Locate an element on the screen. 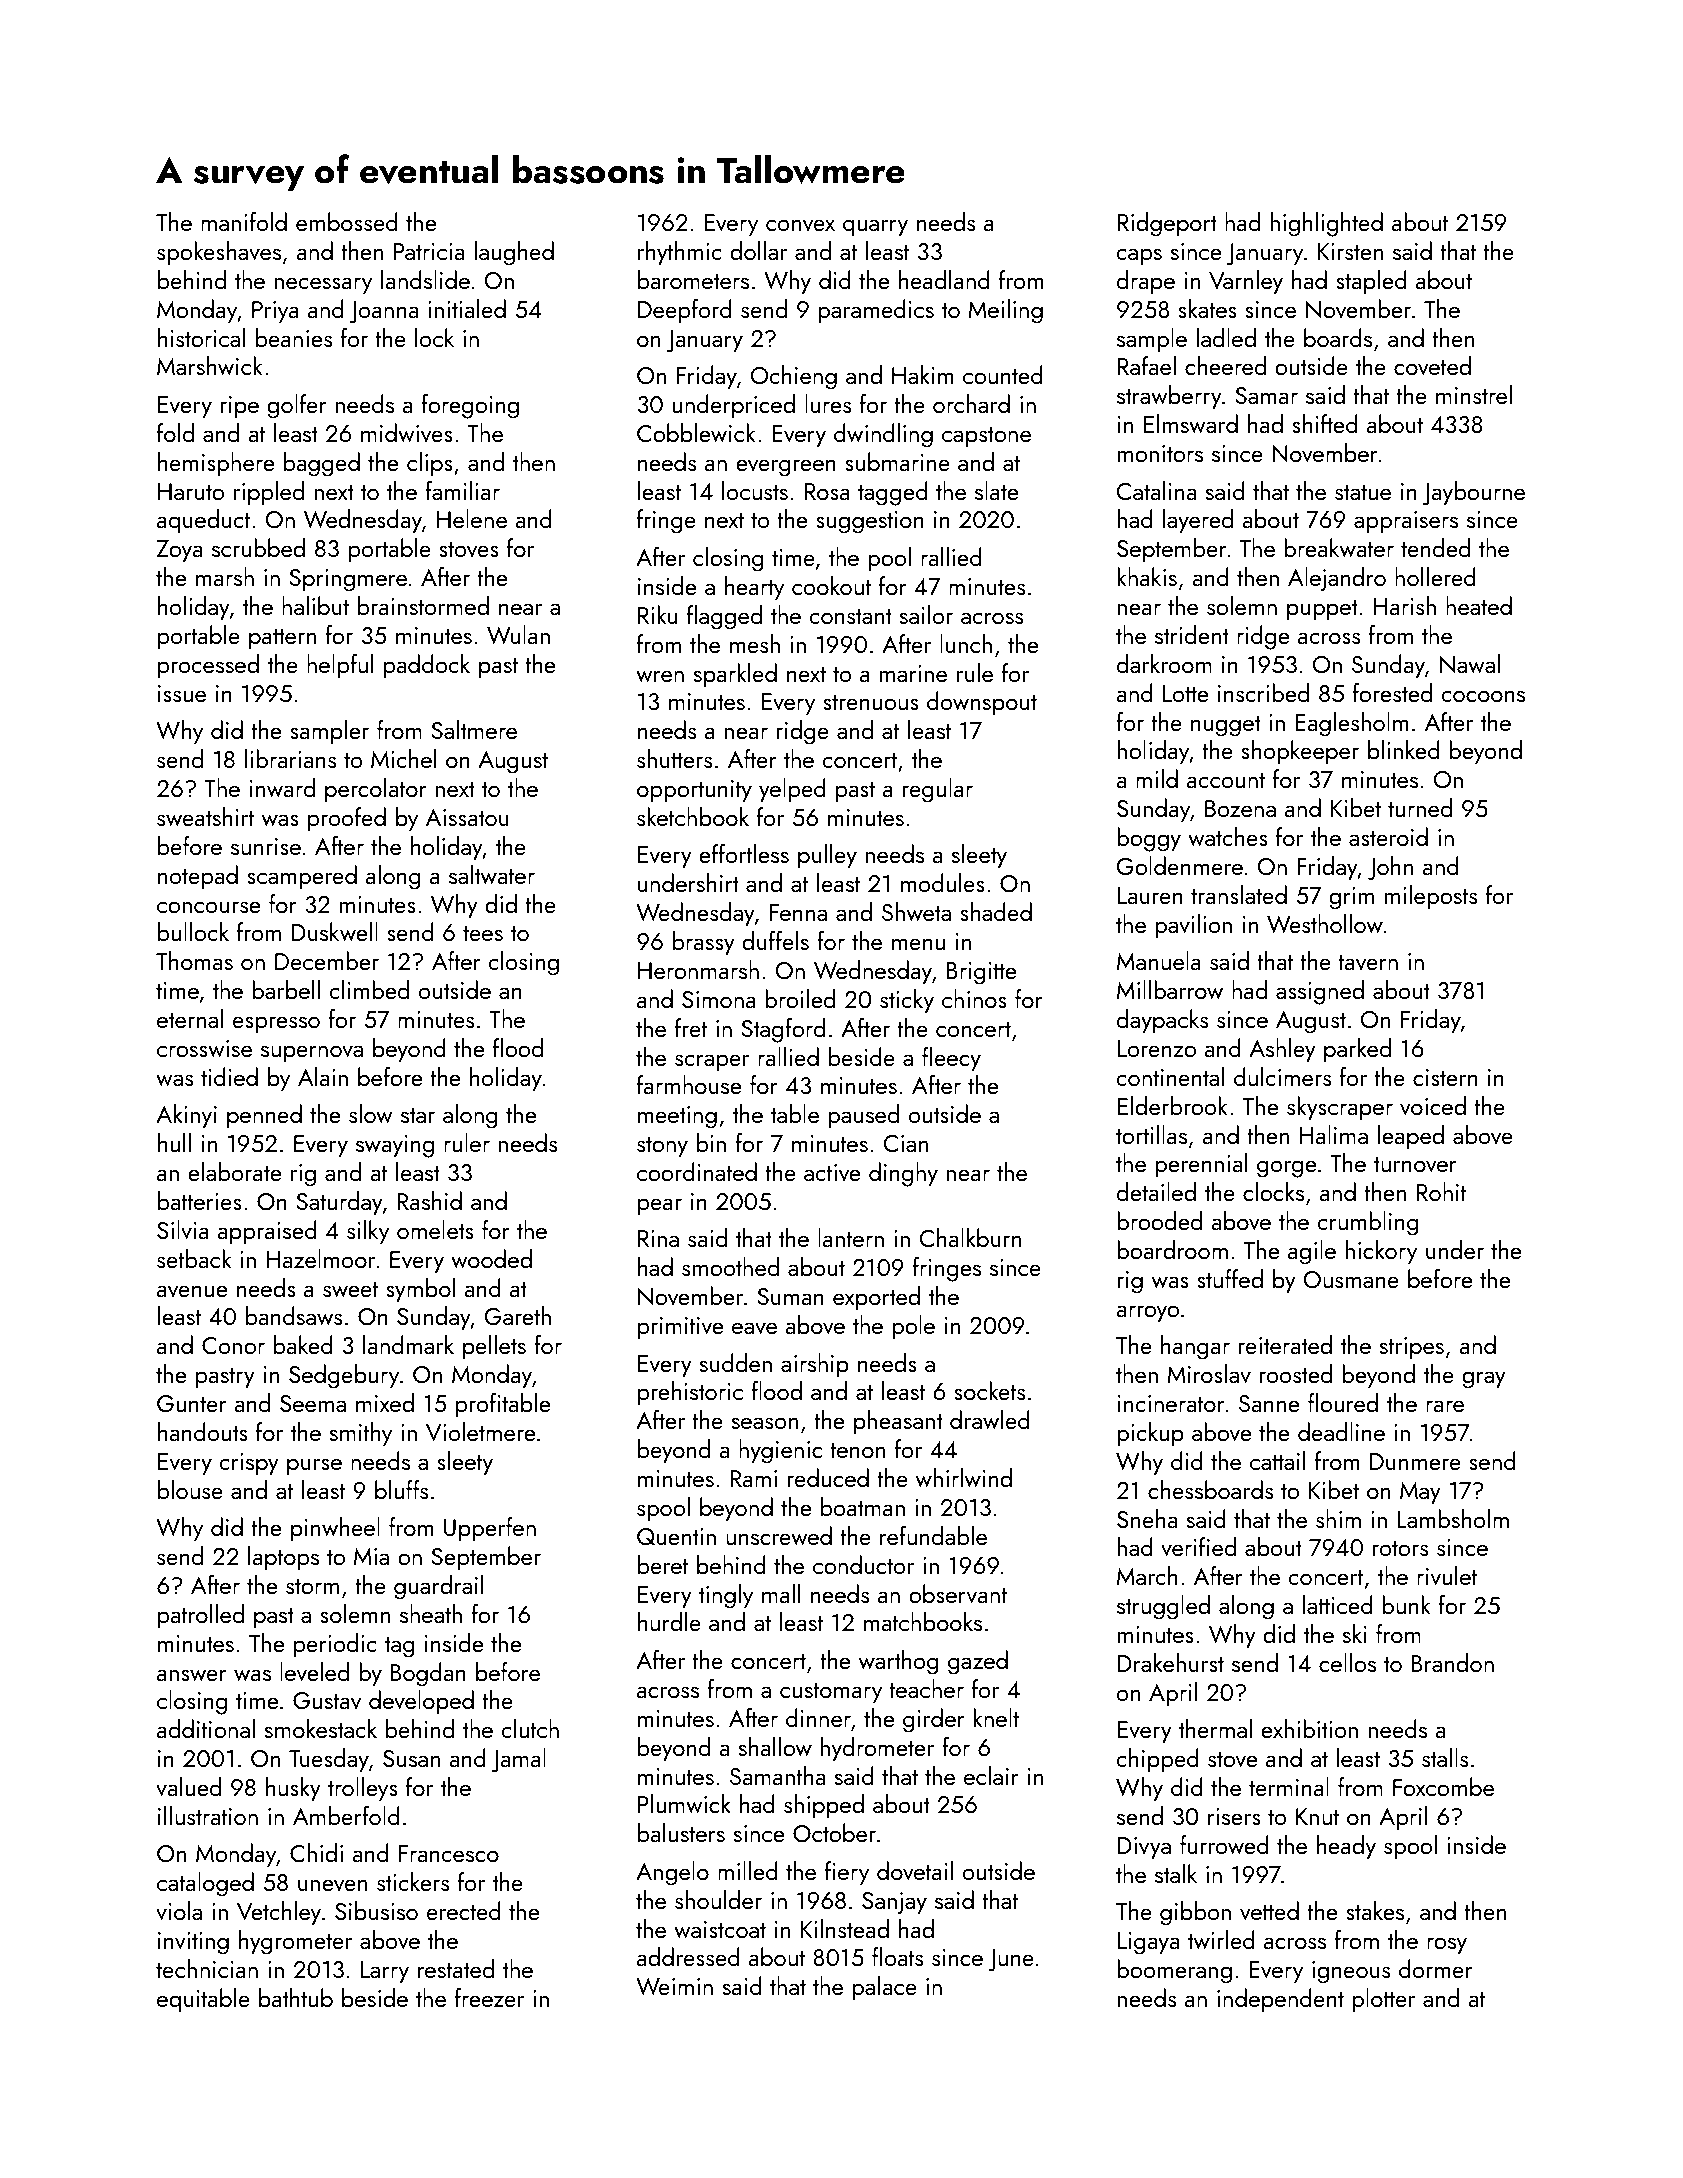 The width and height of the screenshot is (1683, 2178). chinos is located at coordinates (974, 998).
